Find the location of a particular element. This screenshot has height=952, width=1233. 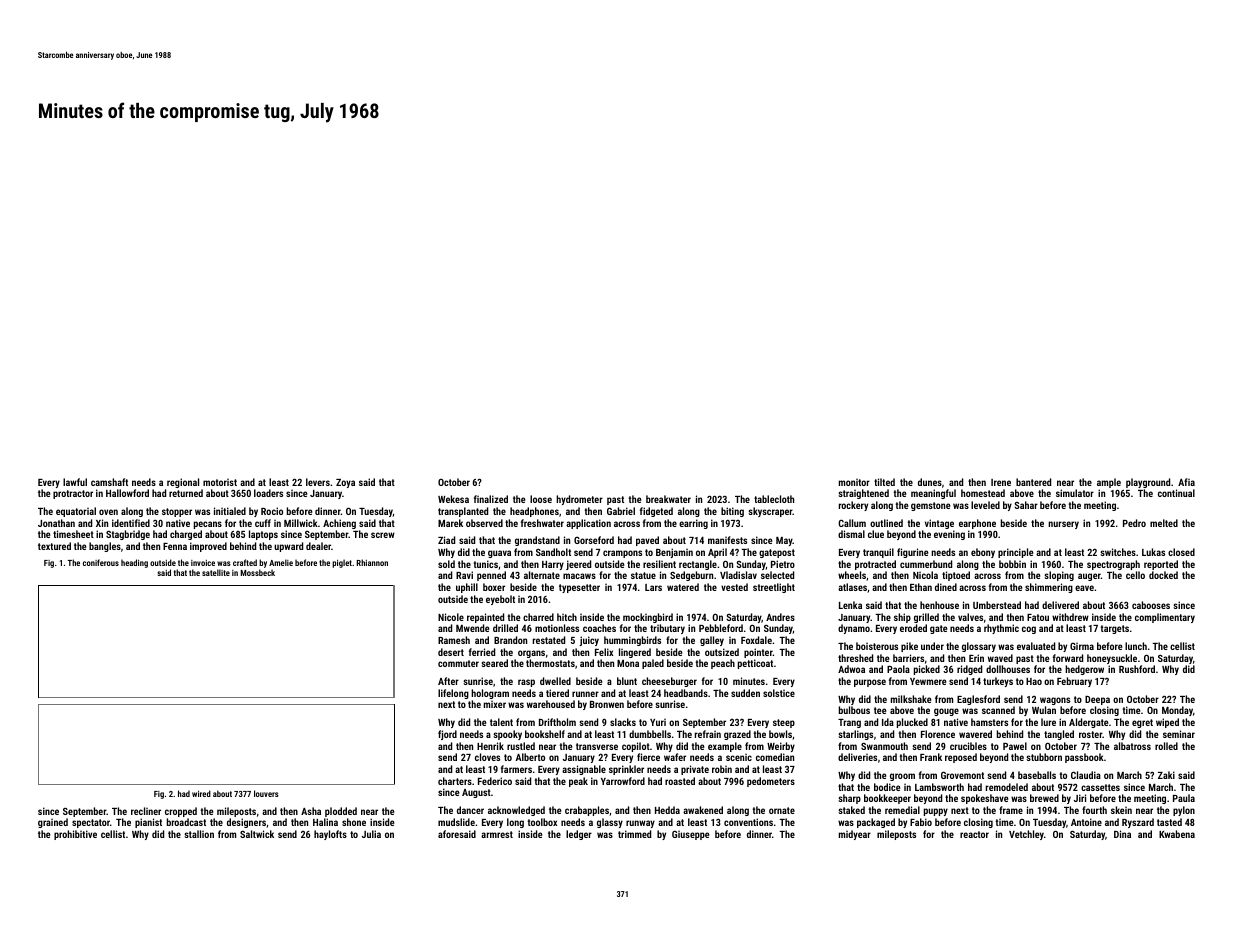

Vetchley is located at coordinates (1026, 835).
